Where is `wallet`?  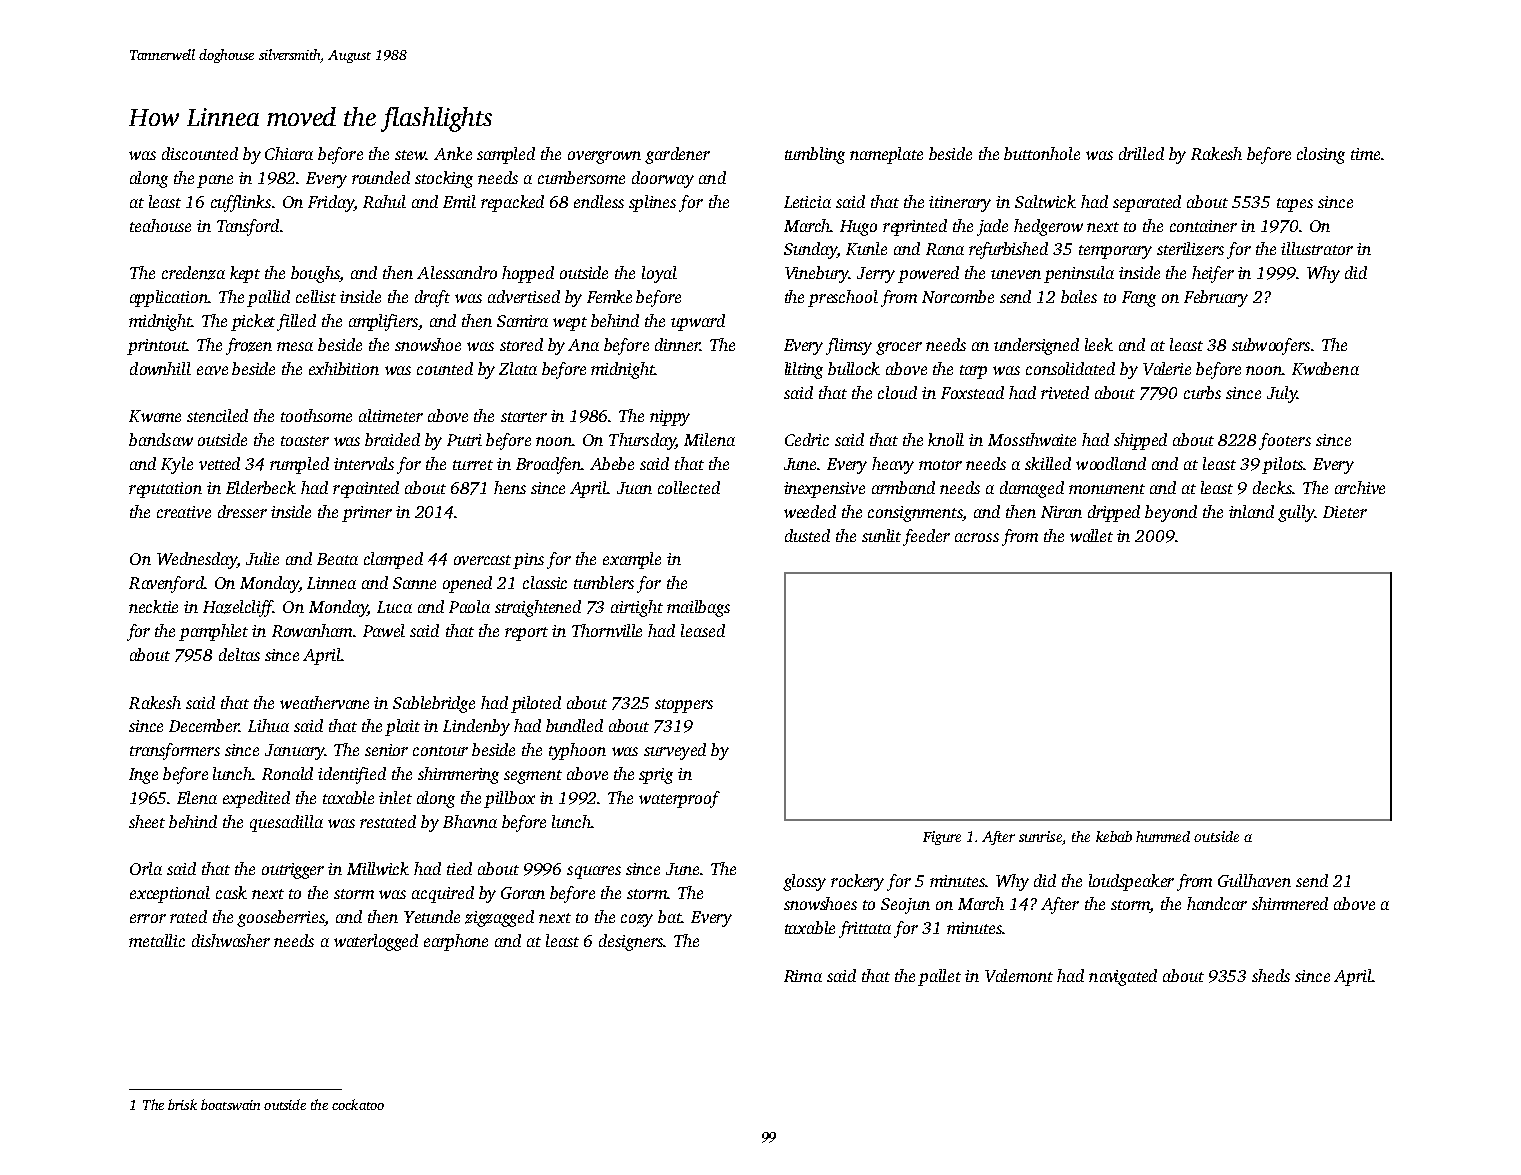
wallet is located at coordinates (1091, 535).
